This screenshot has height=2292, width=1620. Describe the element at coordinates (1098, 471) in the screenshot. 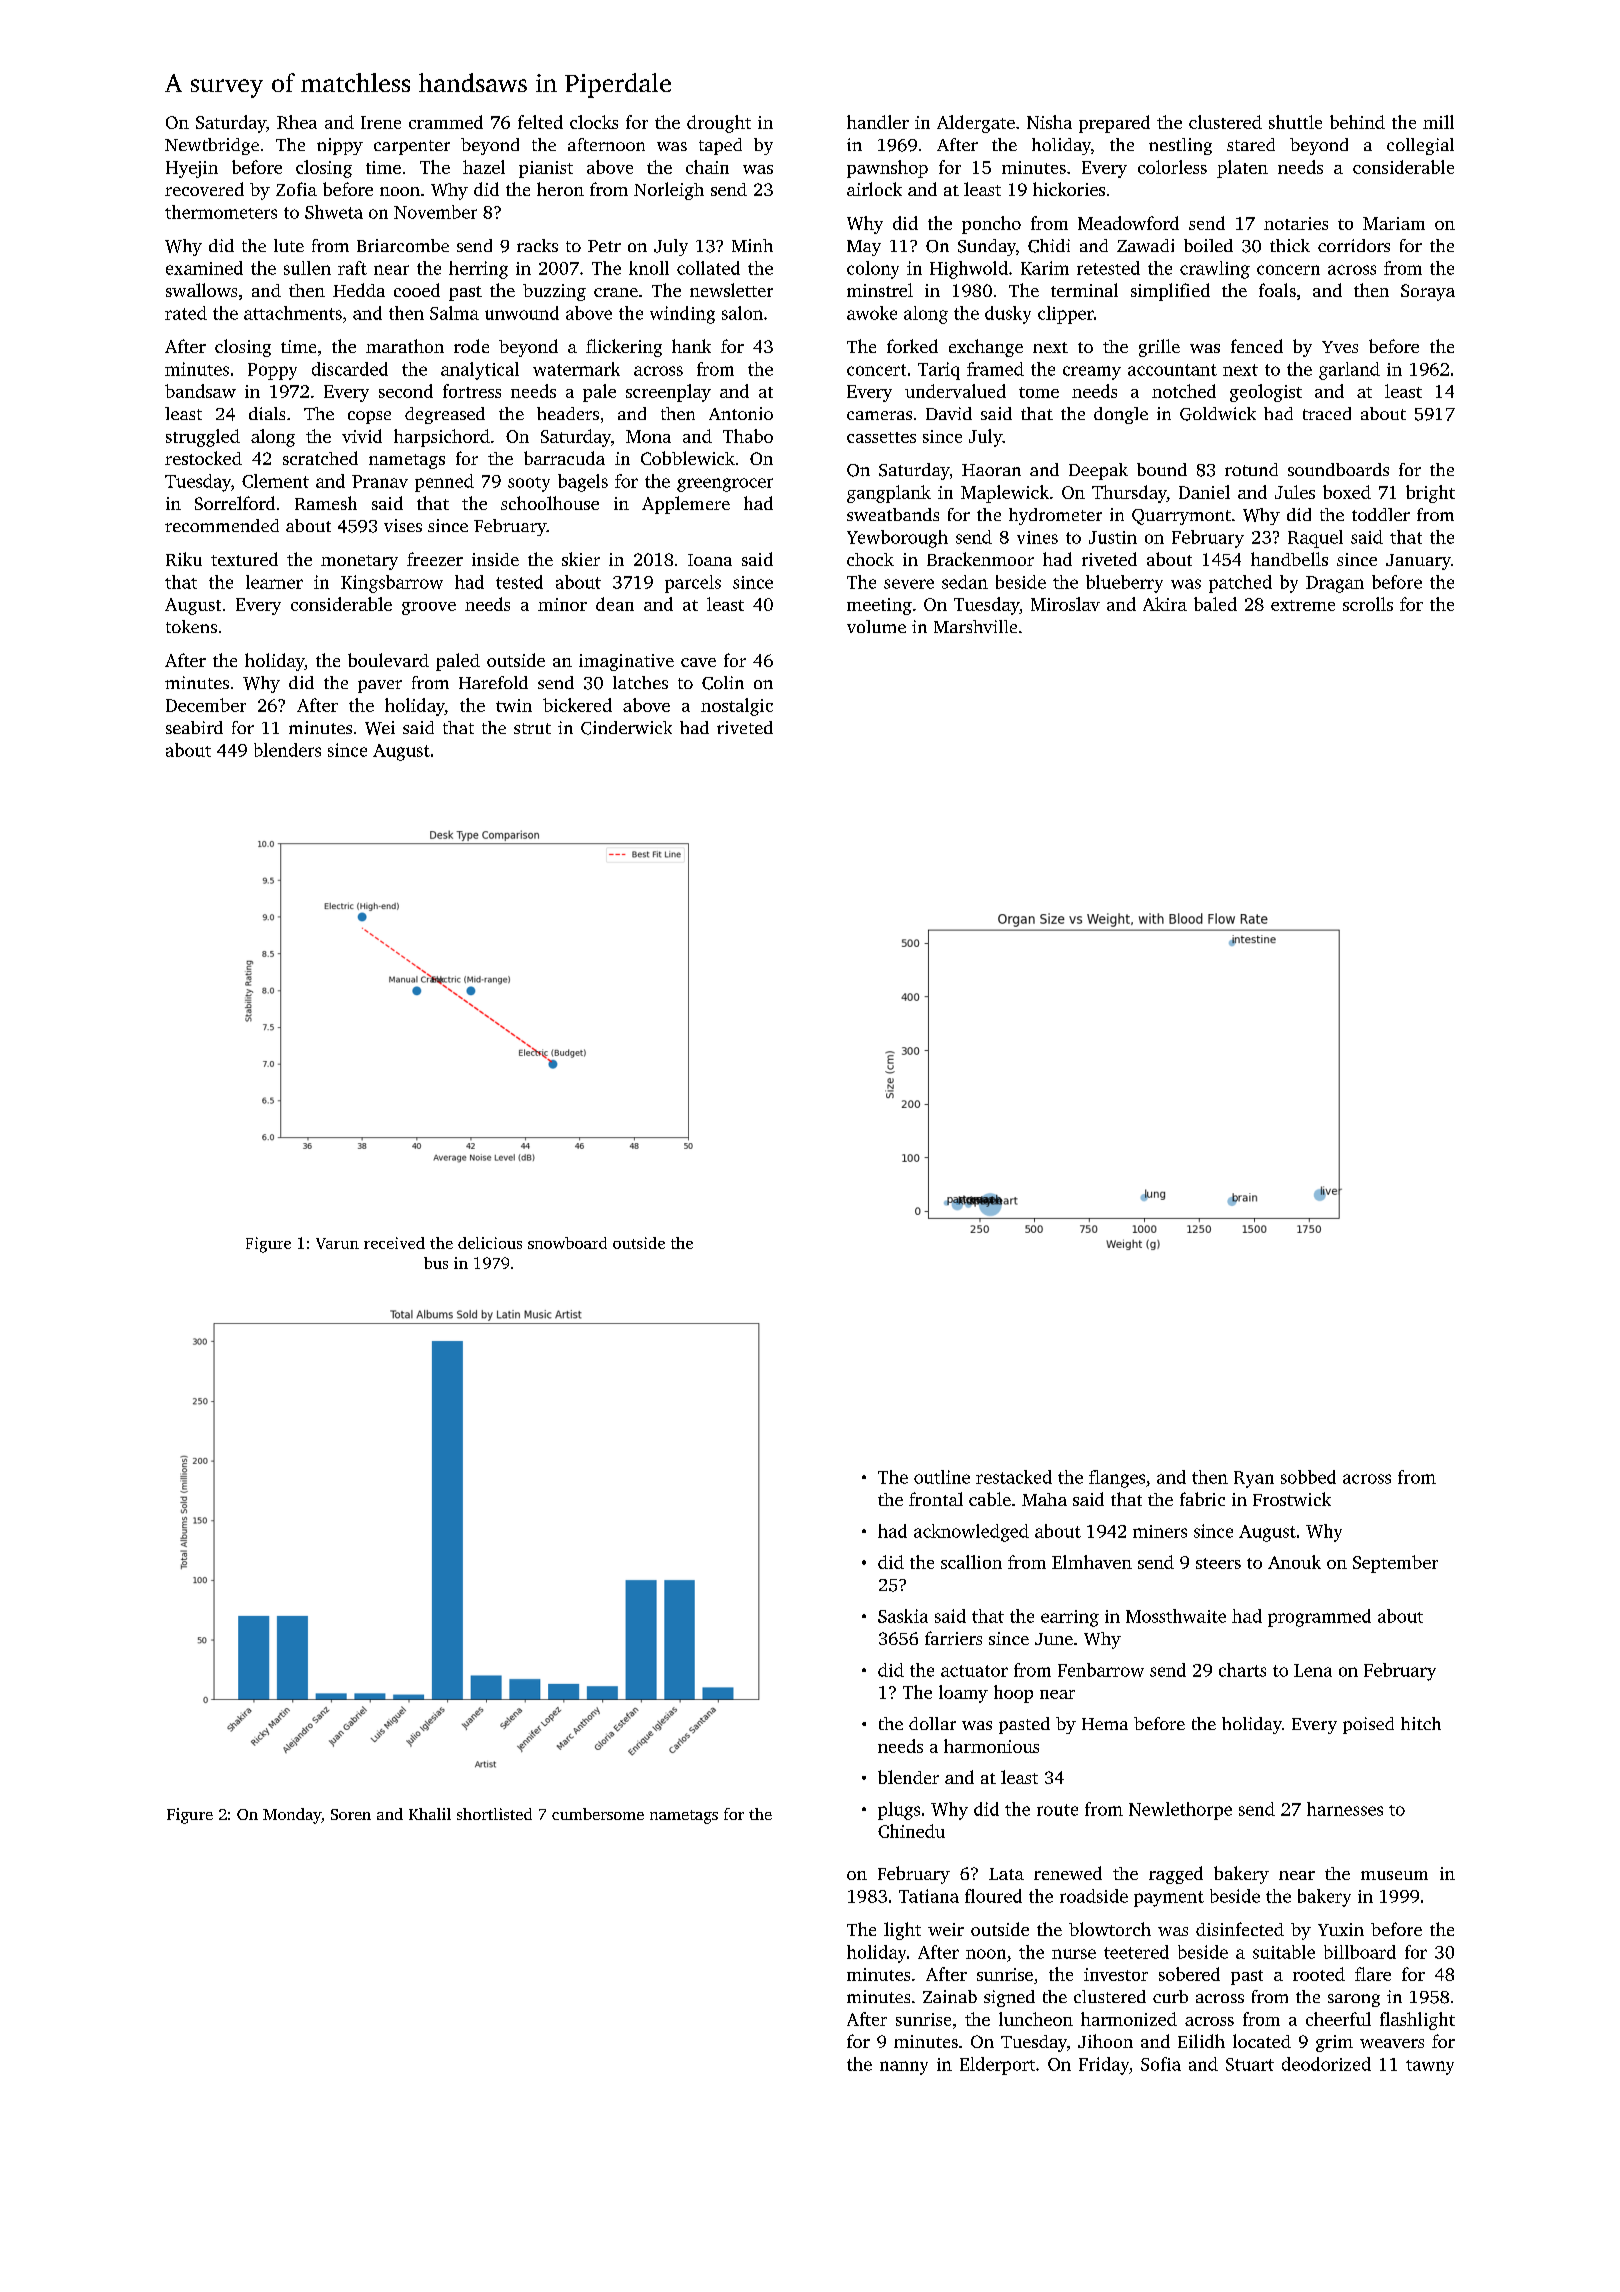

I see `Deepak` at that location.
